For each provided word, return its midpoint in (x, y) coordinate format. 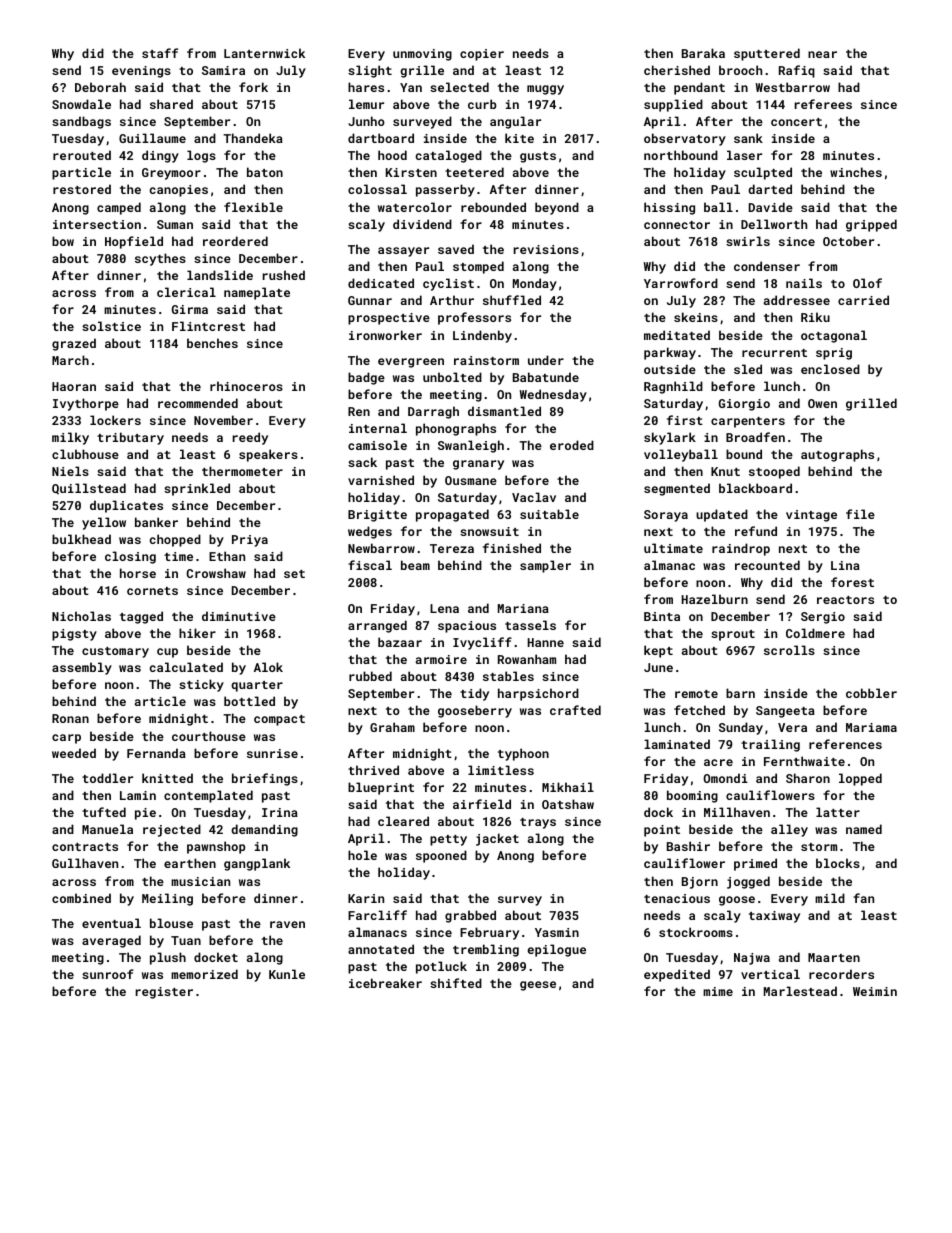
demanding (264, 830)
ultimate (673, 548)
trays (538, 823)
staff (160, 53)
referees (823, 104)
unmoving (422, 55)
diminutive (239, 616)
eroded (572, 445)
